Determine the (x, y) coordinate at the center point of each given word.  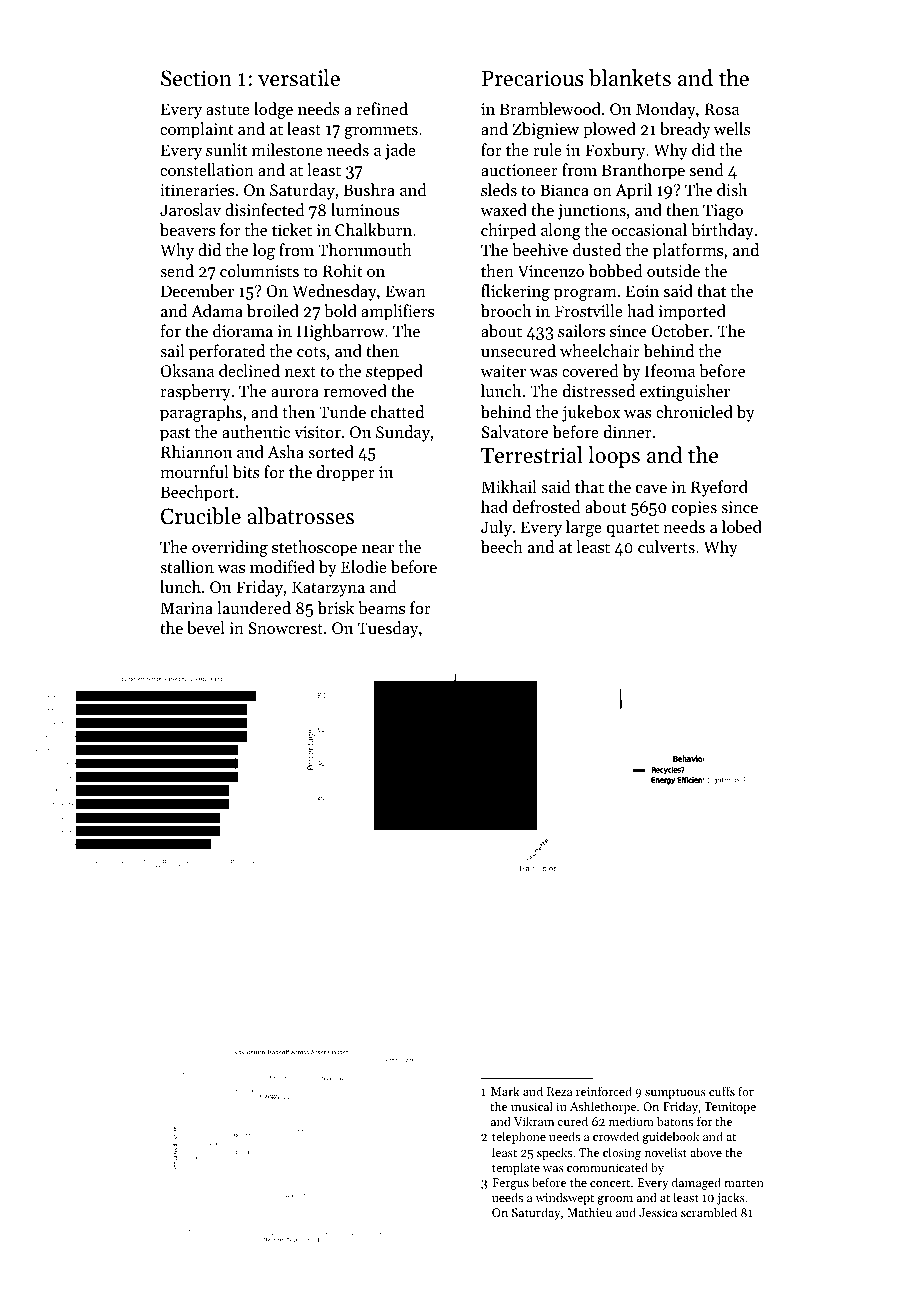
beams (381, 607)
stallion (187, 566)
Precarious (532, 78)
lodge (273, 110)
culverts (666, 546)
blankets (630, 78)
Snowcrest (285, 628)
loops (614, 457)
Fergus (510, 1184)
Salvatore (514, 431)
